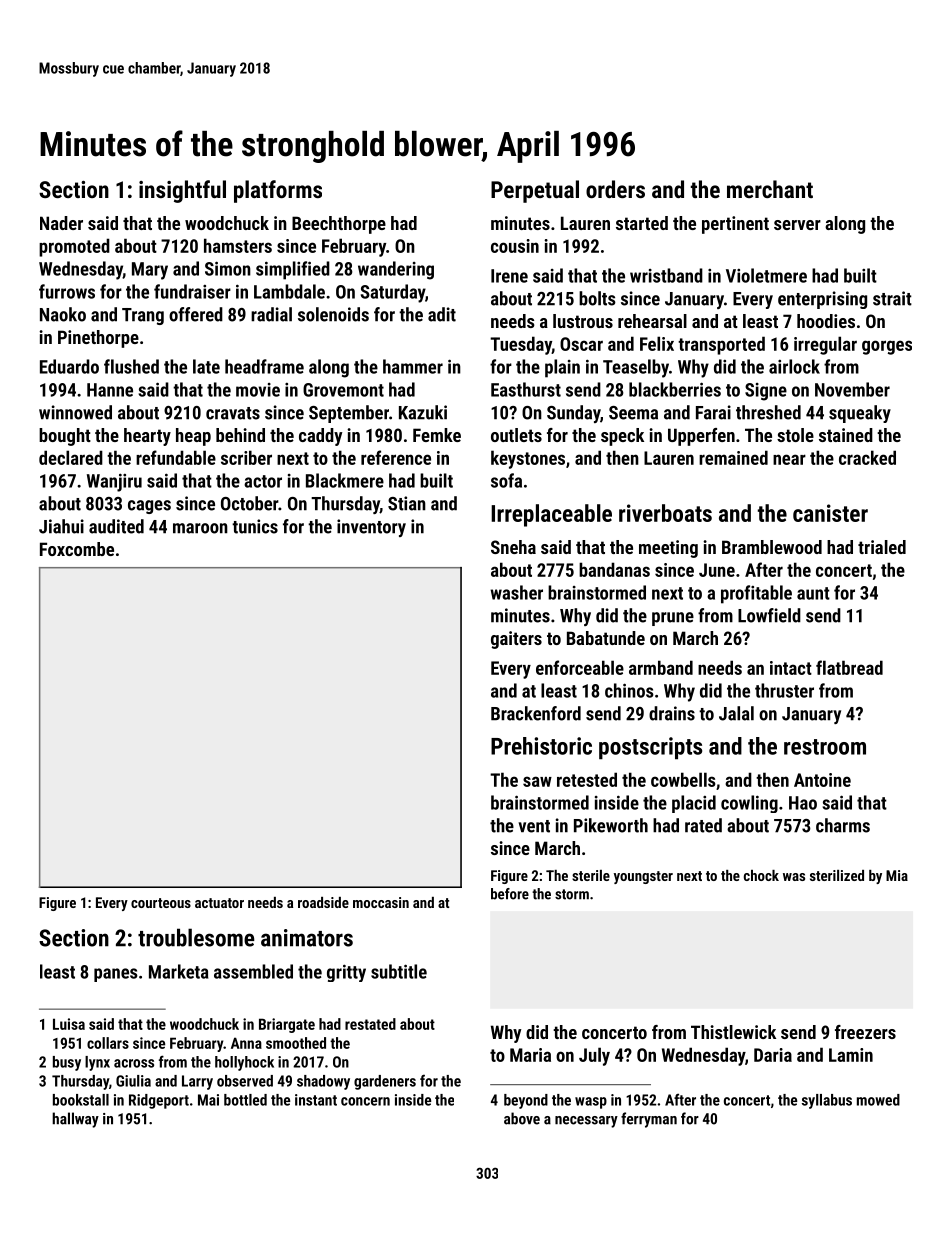 This screenshot has height=1233, width=952. I want to click on Pikeworth, so click(611, 825).
